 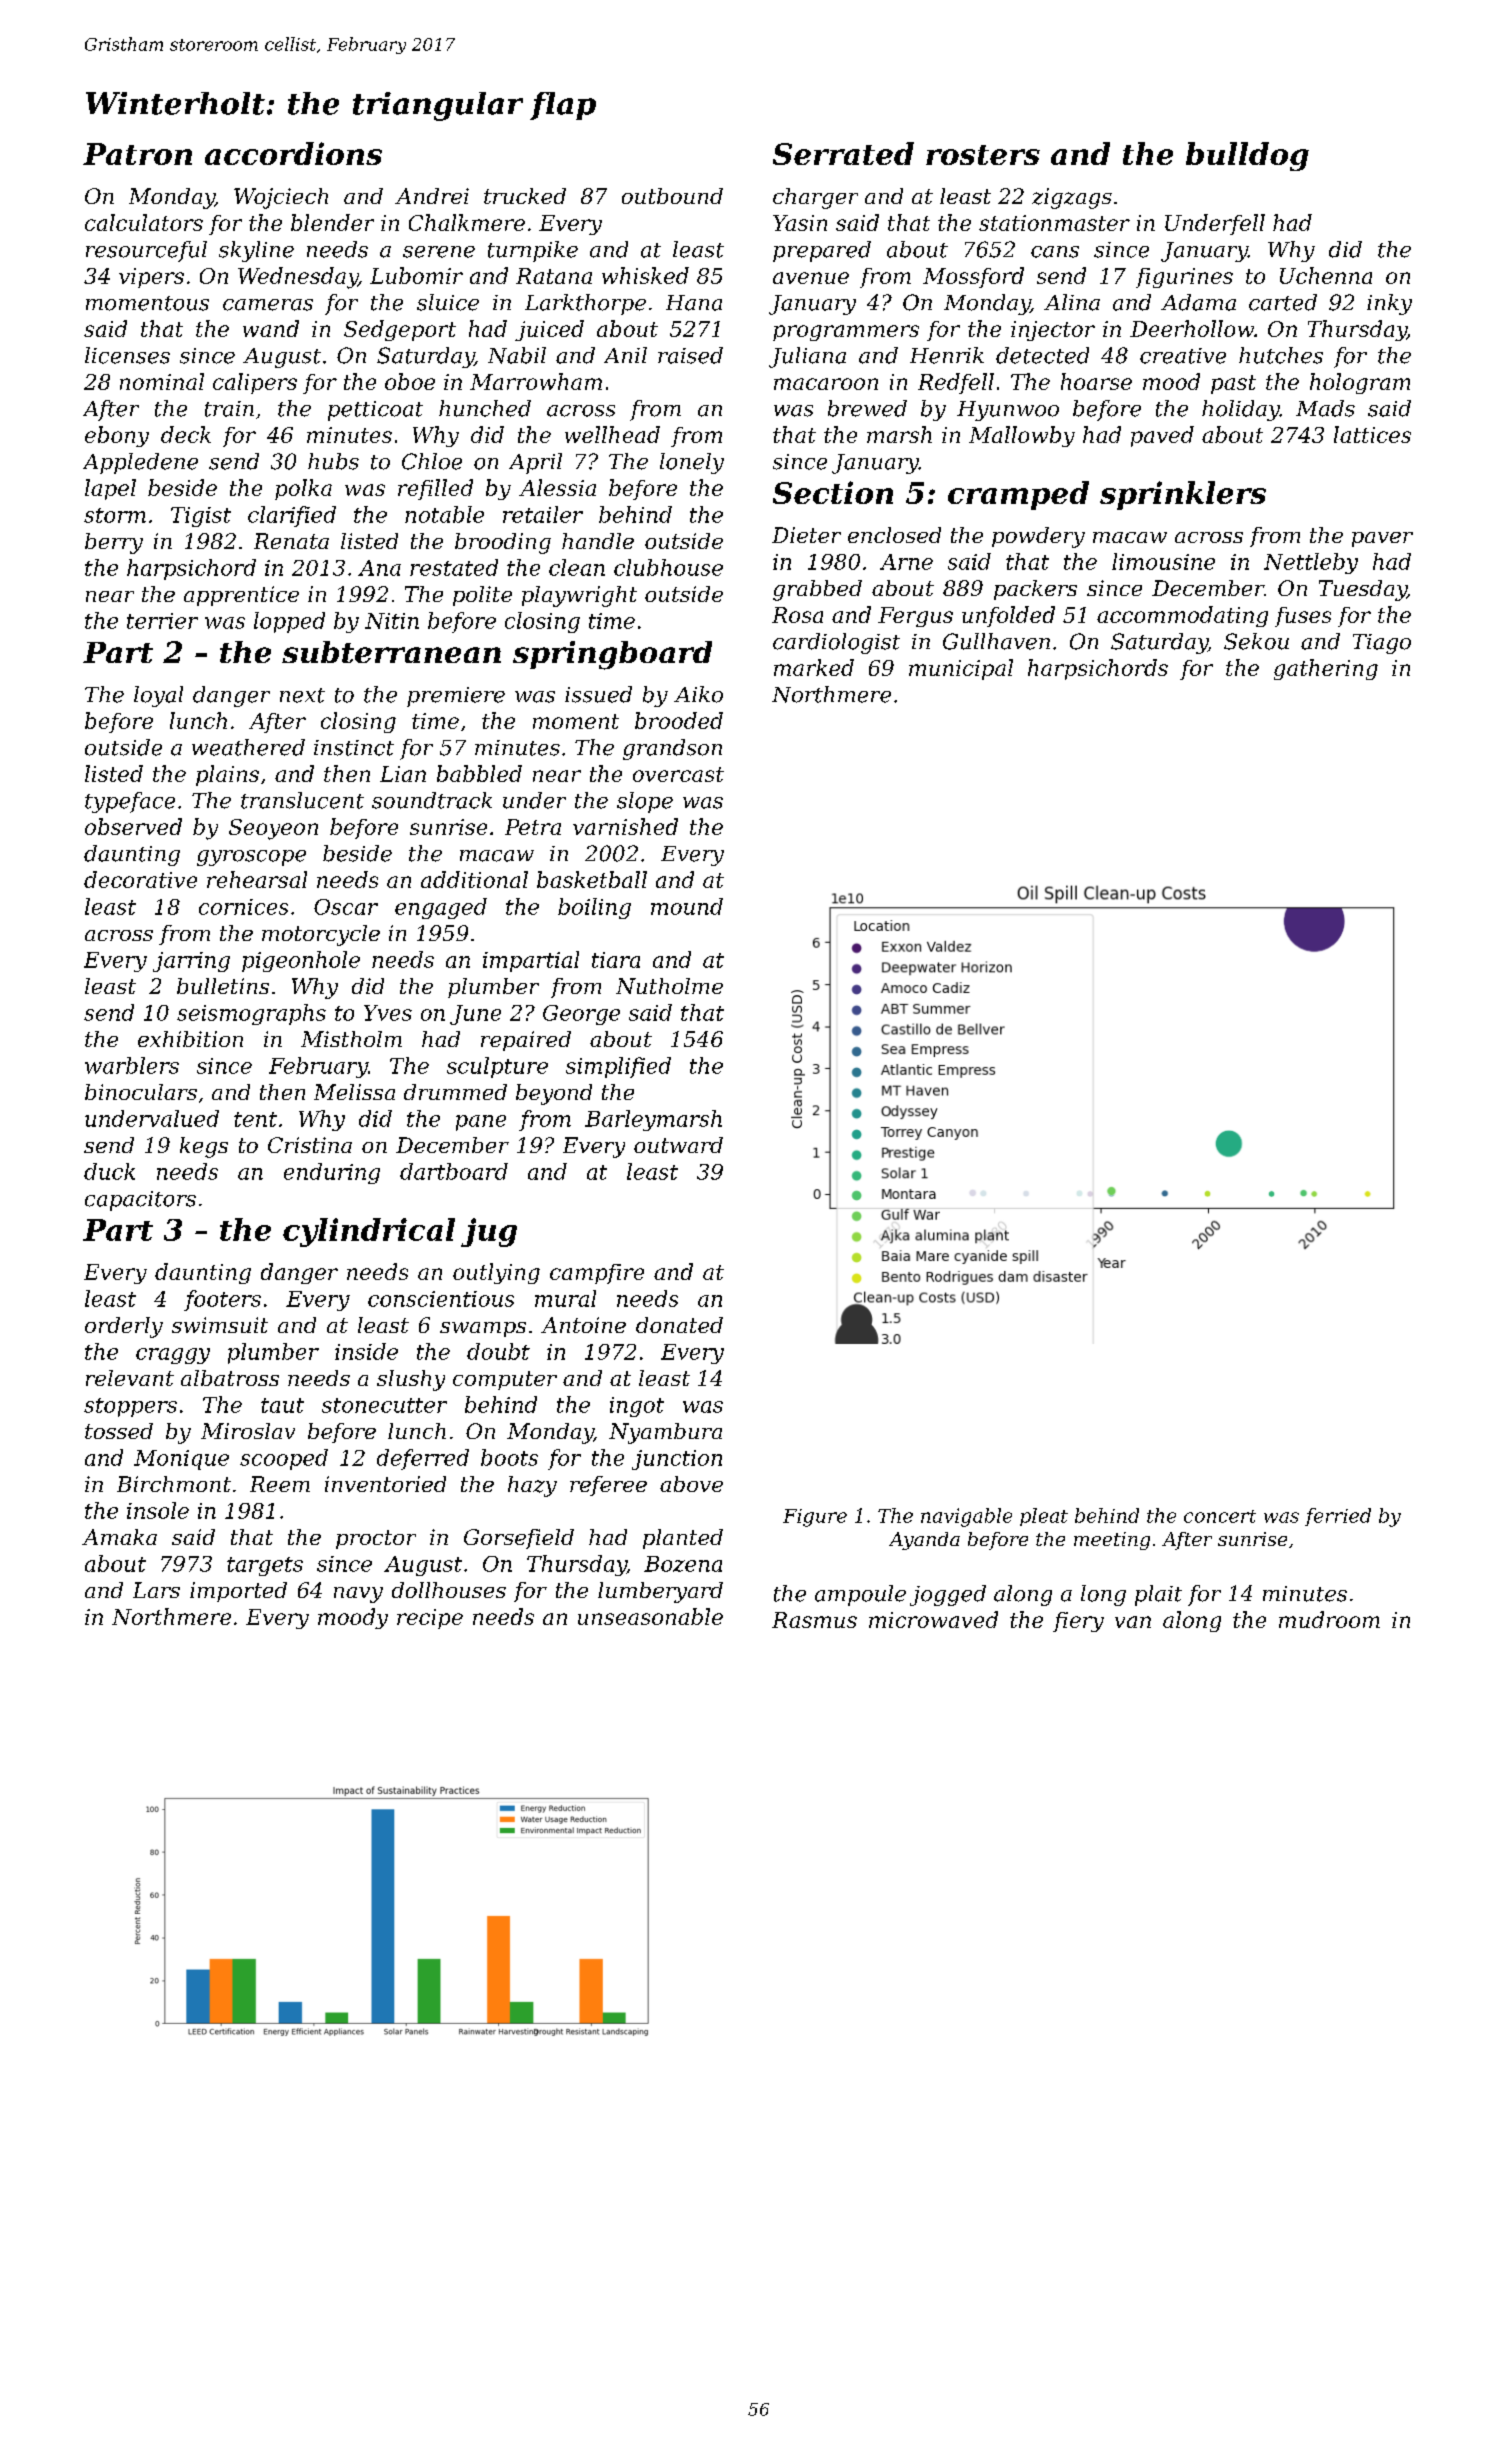 What do you see at coordinates (678, 1145) in the page?
I see `outward` at bounding box center [678, 1145].
